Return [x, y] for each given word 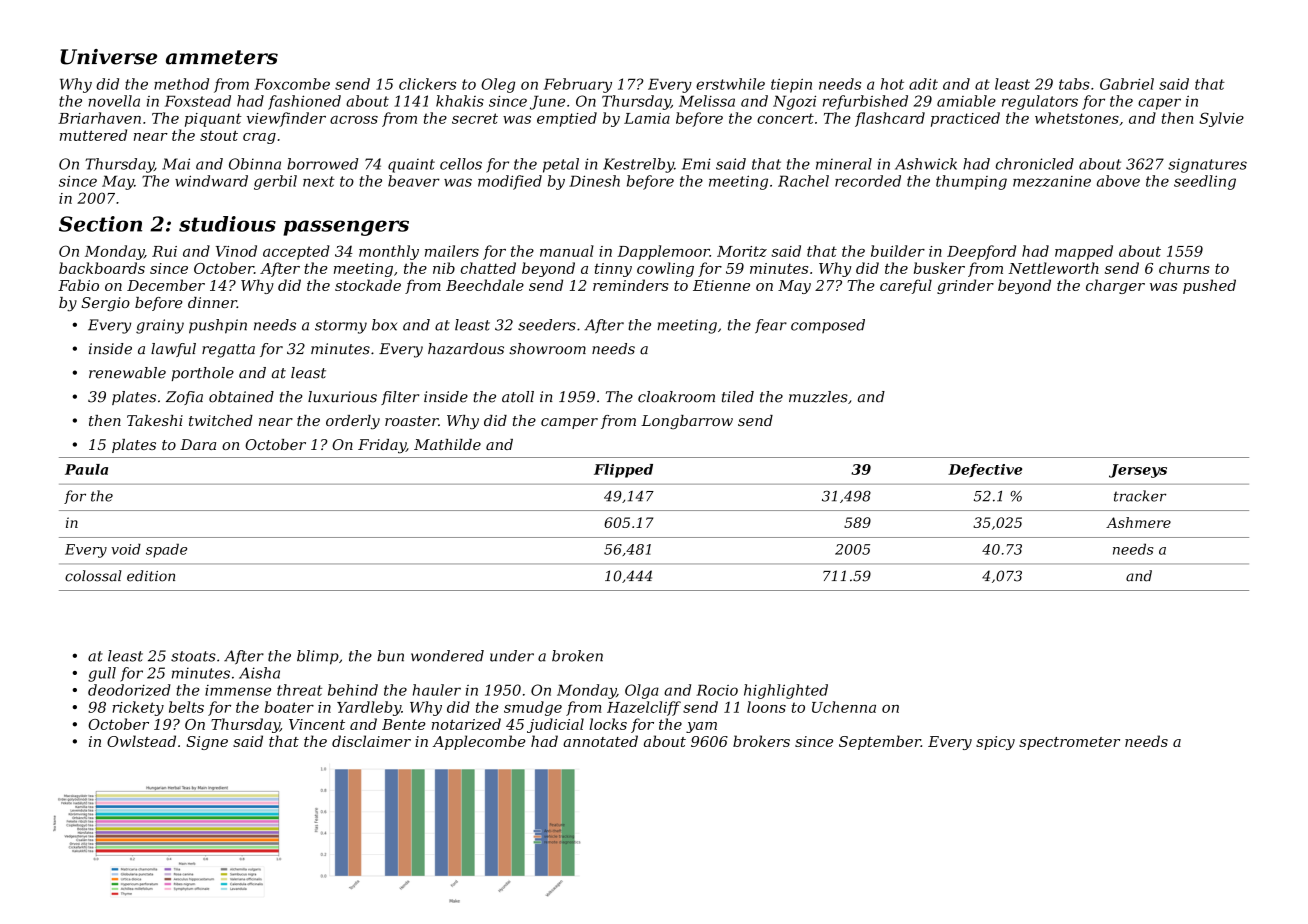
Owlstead [141, 741]
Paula [86, 469]
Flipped [623, 471]
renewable [127, 373]
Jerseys [1138, 471]
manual [567, 251]
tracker [1140, 496]
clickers [427, 84]
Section [100, 224]
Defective [985, 470]
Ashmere [1138, 522]
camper [569, 423]
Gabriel [1127, 84]
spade [166, 550]
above [1118, 181]
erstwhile [730, 84]
